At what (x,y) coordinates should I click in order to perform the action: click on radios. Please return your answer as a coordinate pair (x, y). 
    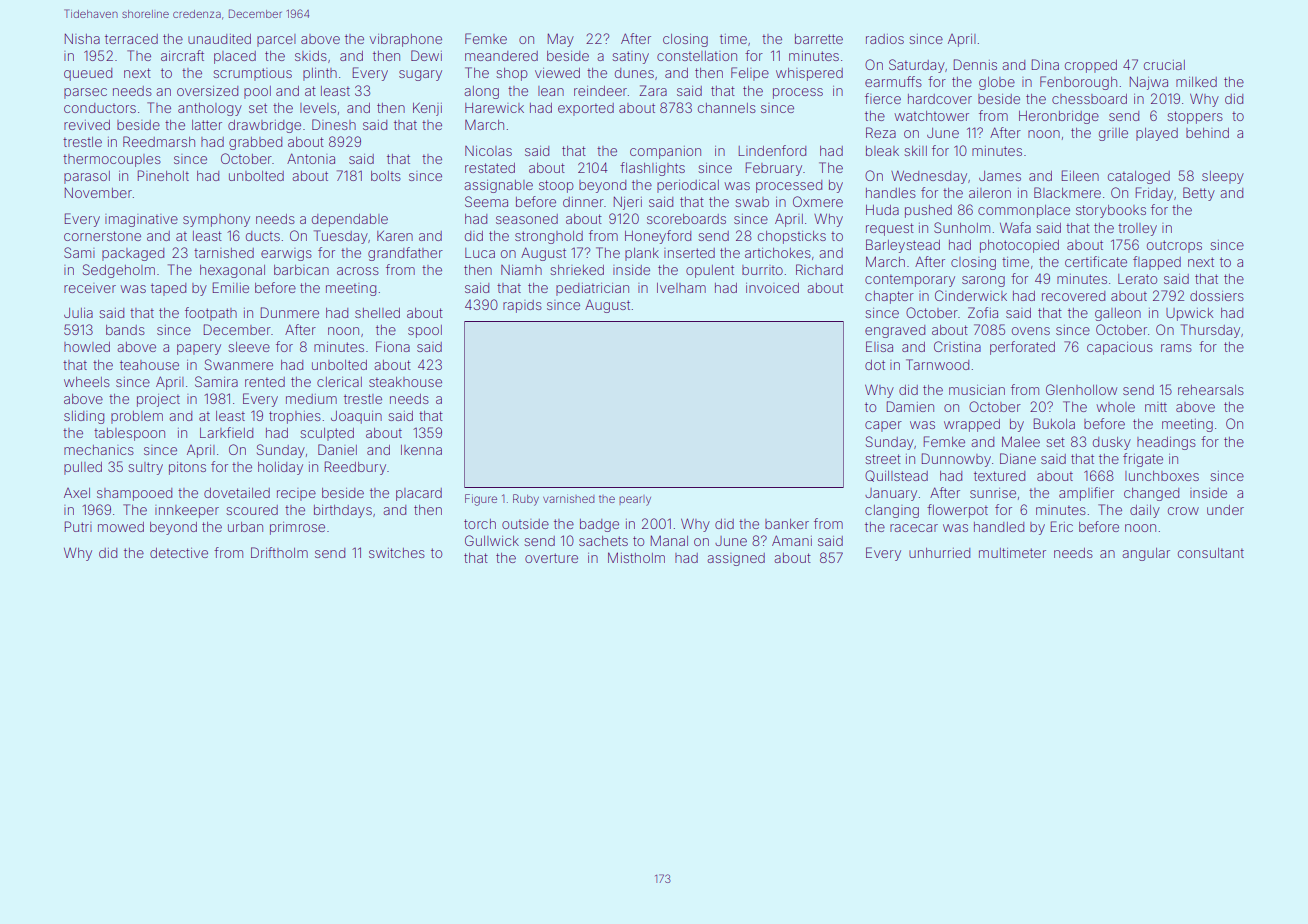
    Looking at the image, I should click on (885, 39).
